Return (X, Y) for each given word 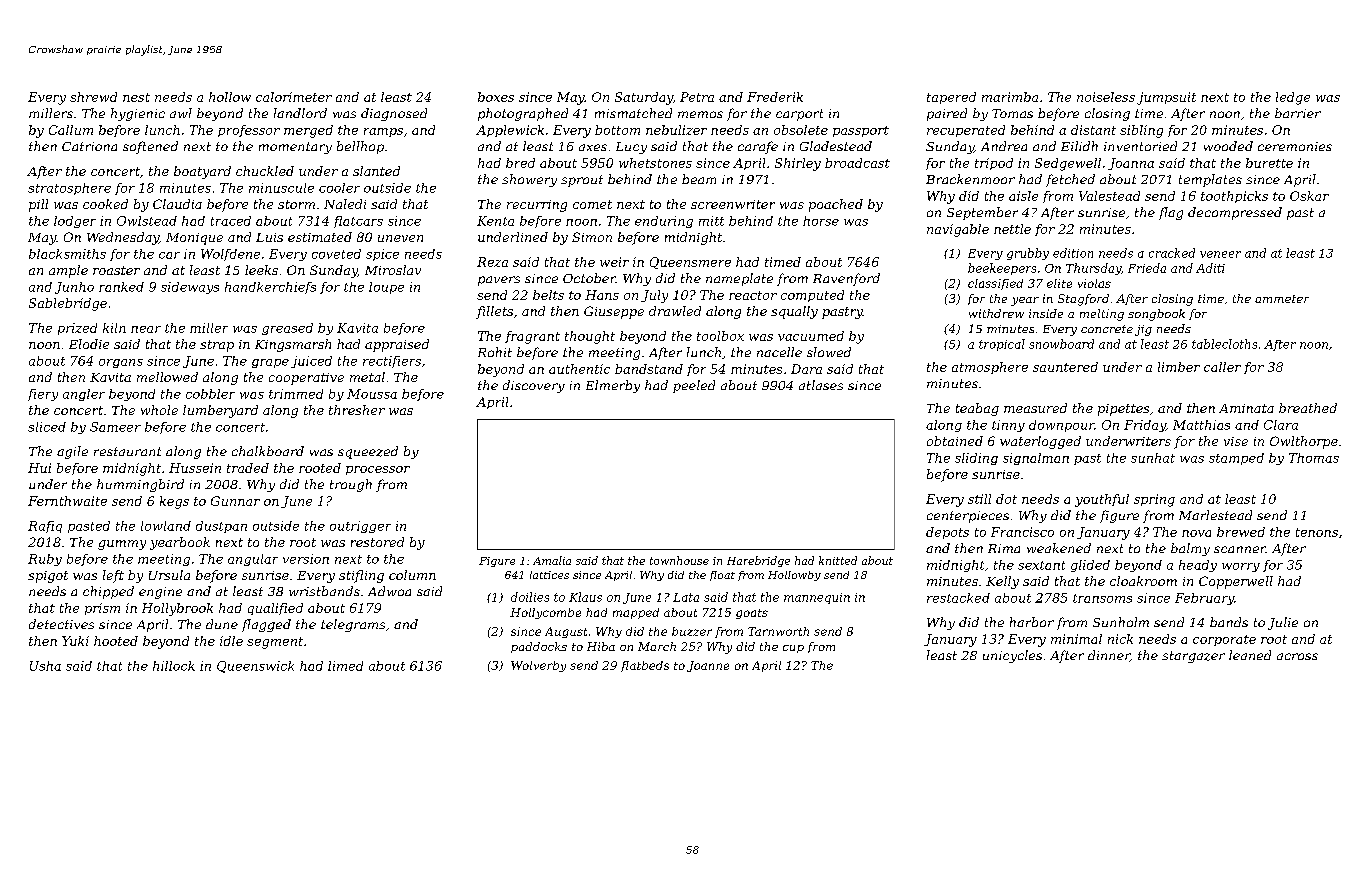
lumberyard (220, 411)
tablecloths (1224, 344)
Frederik (775, 97)
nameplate (739, 279)
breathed (1308, 408)
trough (351, 485)
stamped (1236, 459)
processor (378, 470)
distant (1093, 130)
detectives (61, 624)
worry (1241, 567)
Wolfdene (230, 255)
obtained (955, 441)
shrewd (93, 97)
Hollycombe (545, 613)
